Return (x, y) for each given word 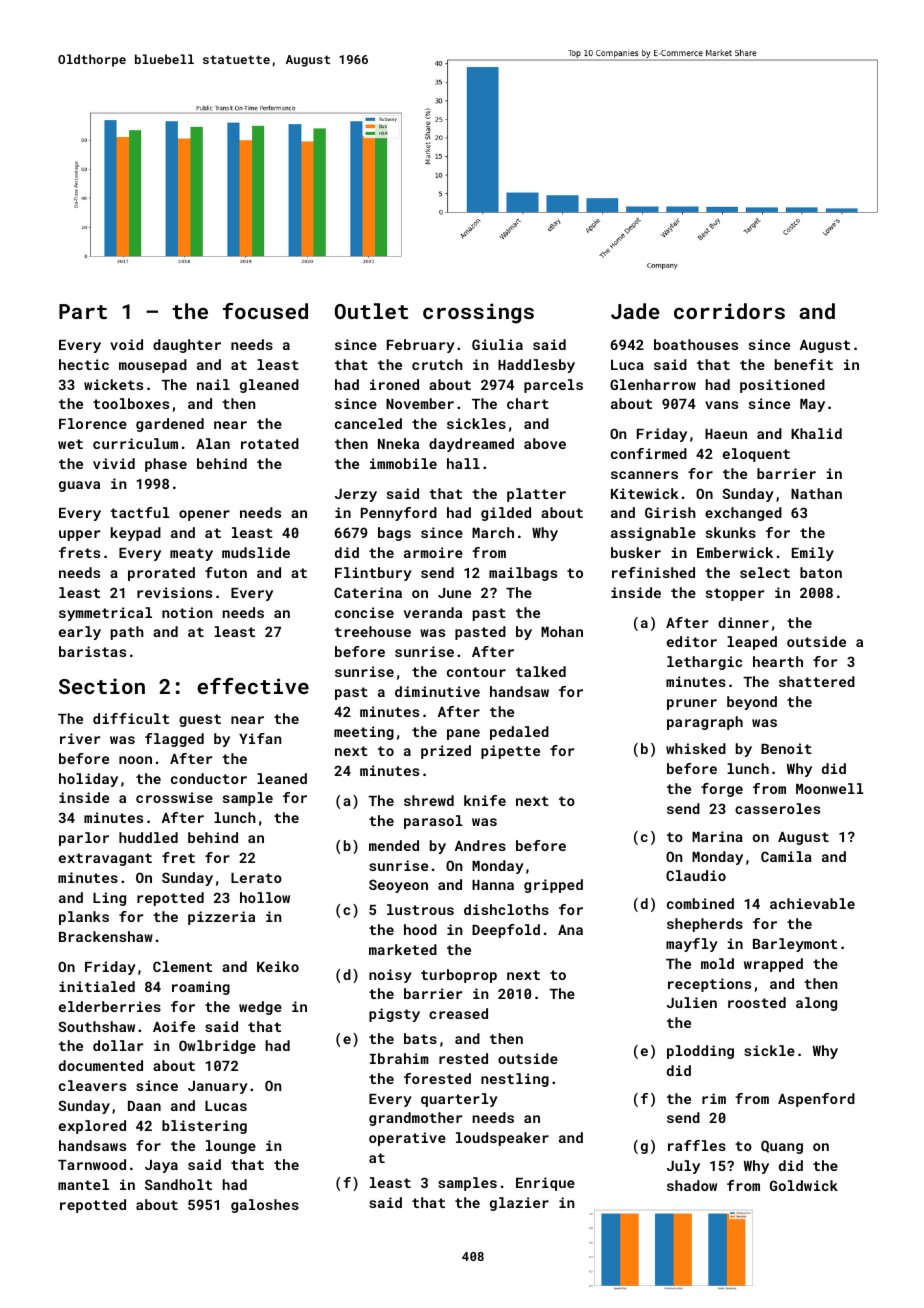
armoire (433, 552)
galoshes (265, 1206)
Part (83, 311)
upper (79, 535)
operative (407, 1139)
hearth (778, 661)
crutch (437, 364)
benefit (804, 364)
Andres (480, 845)
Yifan (260, 738)
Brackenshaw (106, 936)
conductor (209, 778)
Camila (786, 856)
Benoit (786, 748)
